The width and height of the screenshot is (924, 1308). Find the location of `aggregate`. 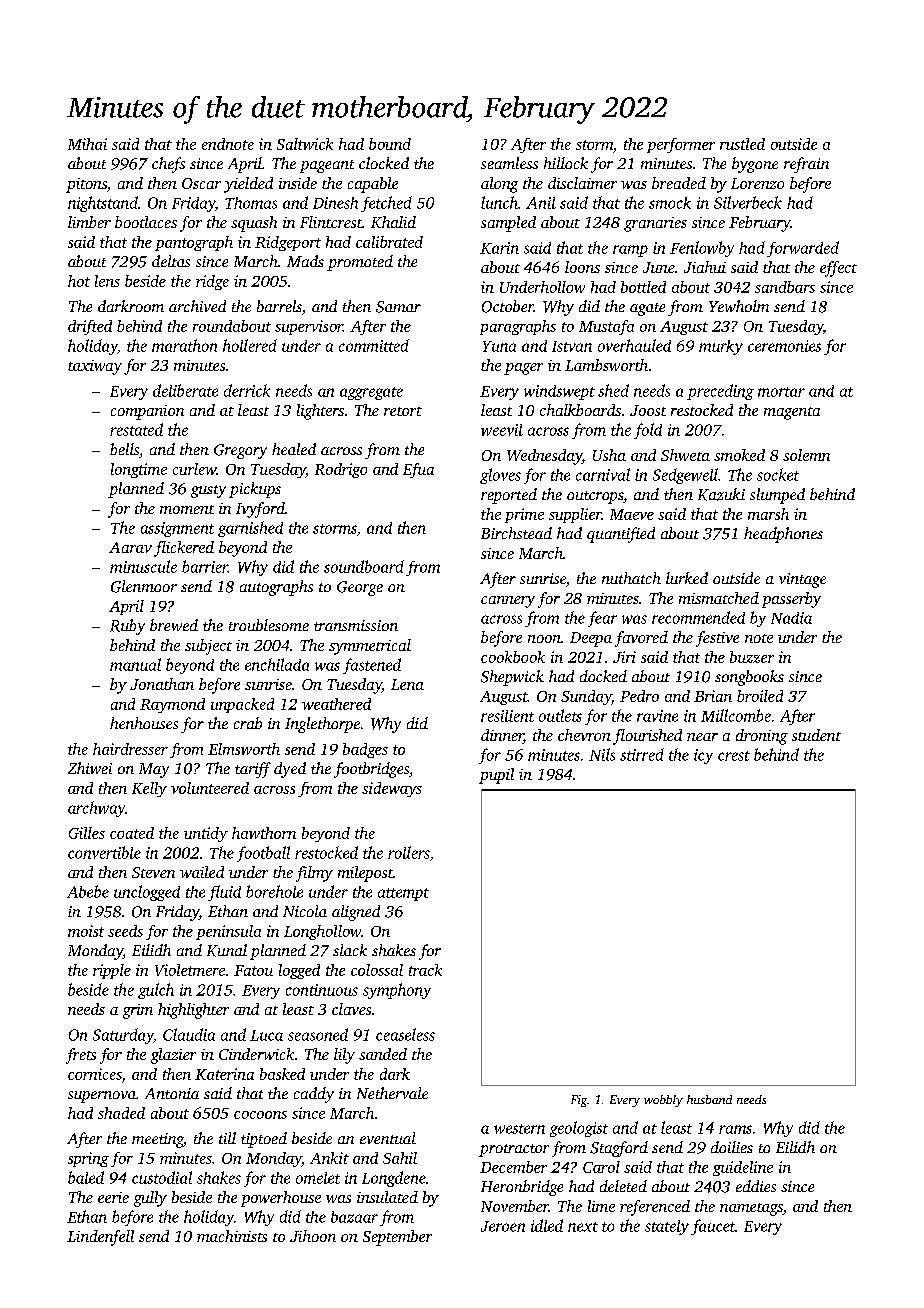

aggregate is located at coordinates (371, 393).
